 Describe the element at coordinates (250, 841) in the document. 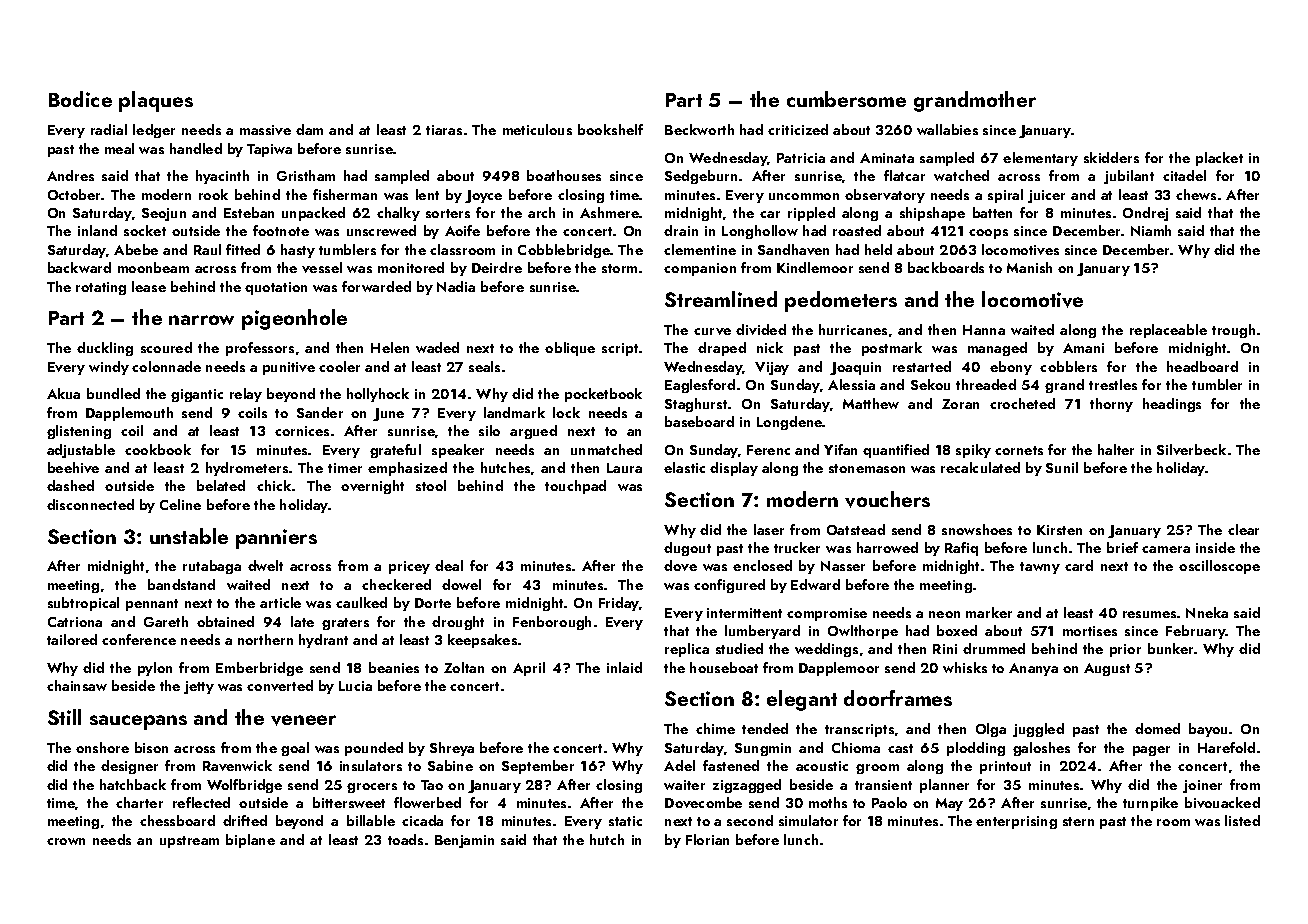

I see `biplane` at that location.
